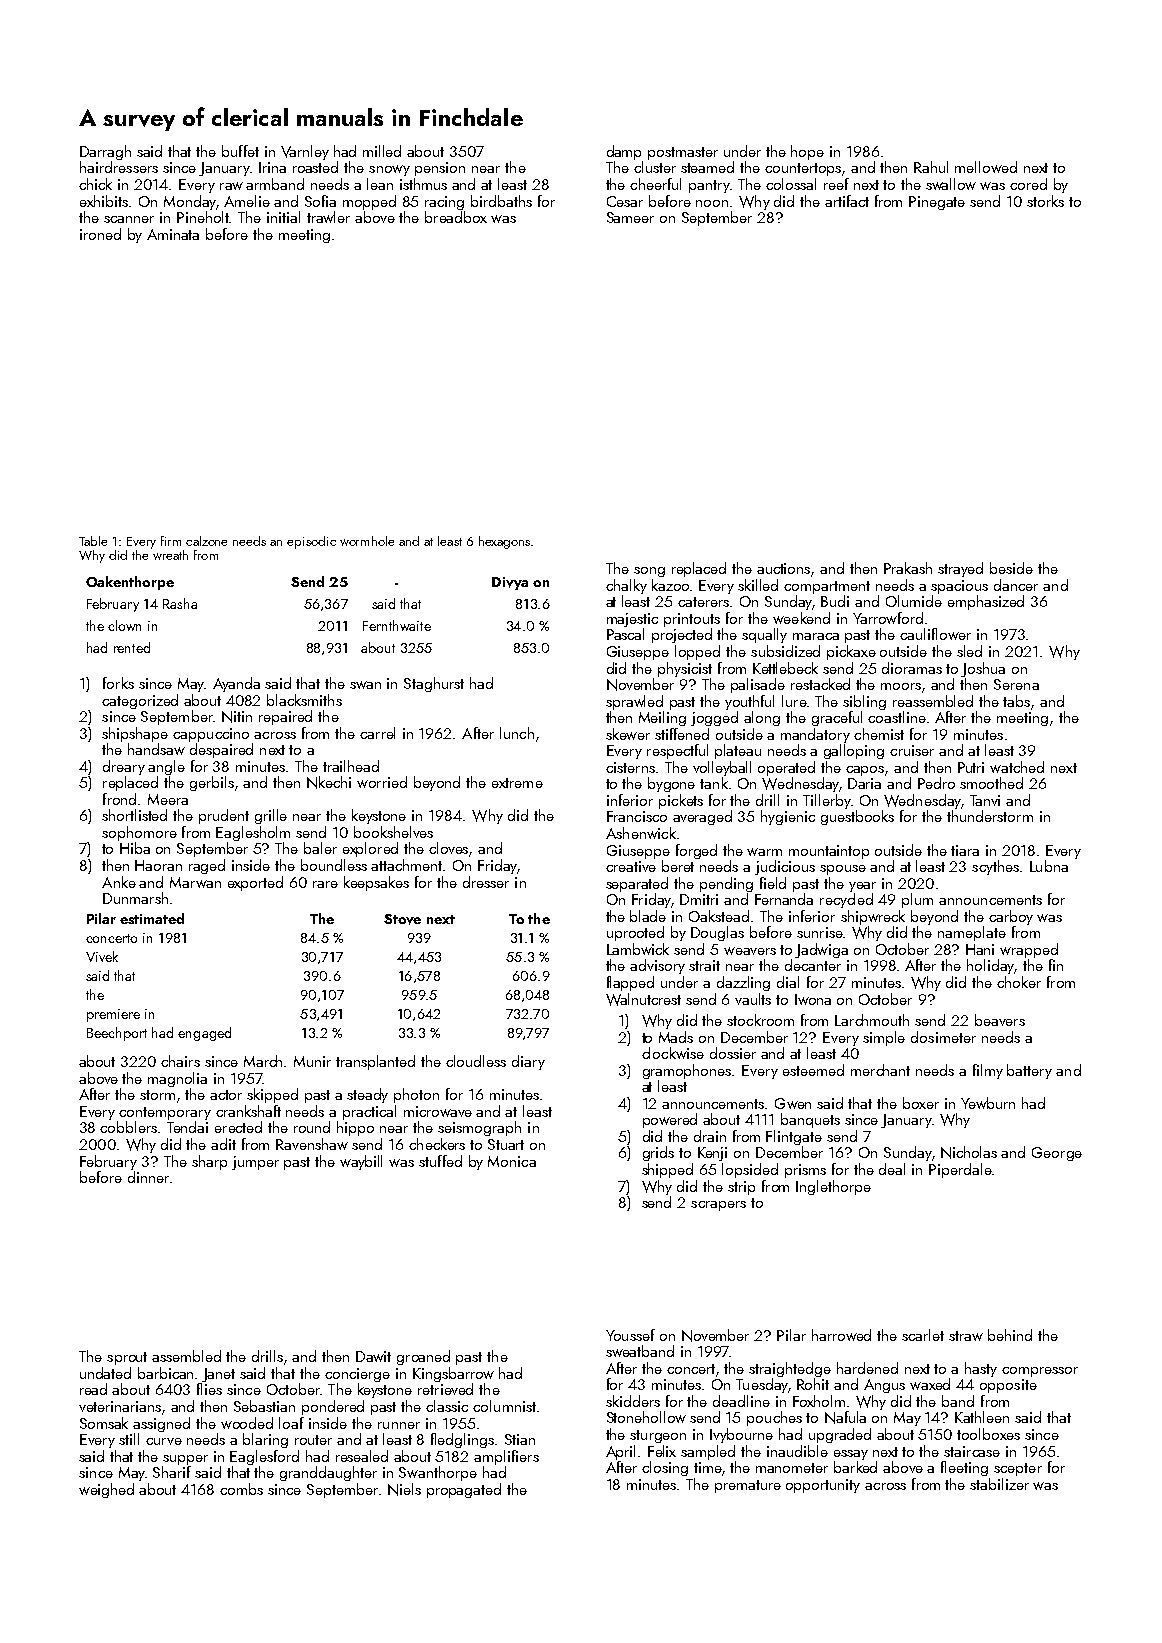  Describe the element at coordinates (1045, 201) in the page. I see `storks` at that location.
